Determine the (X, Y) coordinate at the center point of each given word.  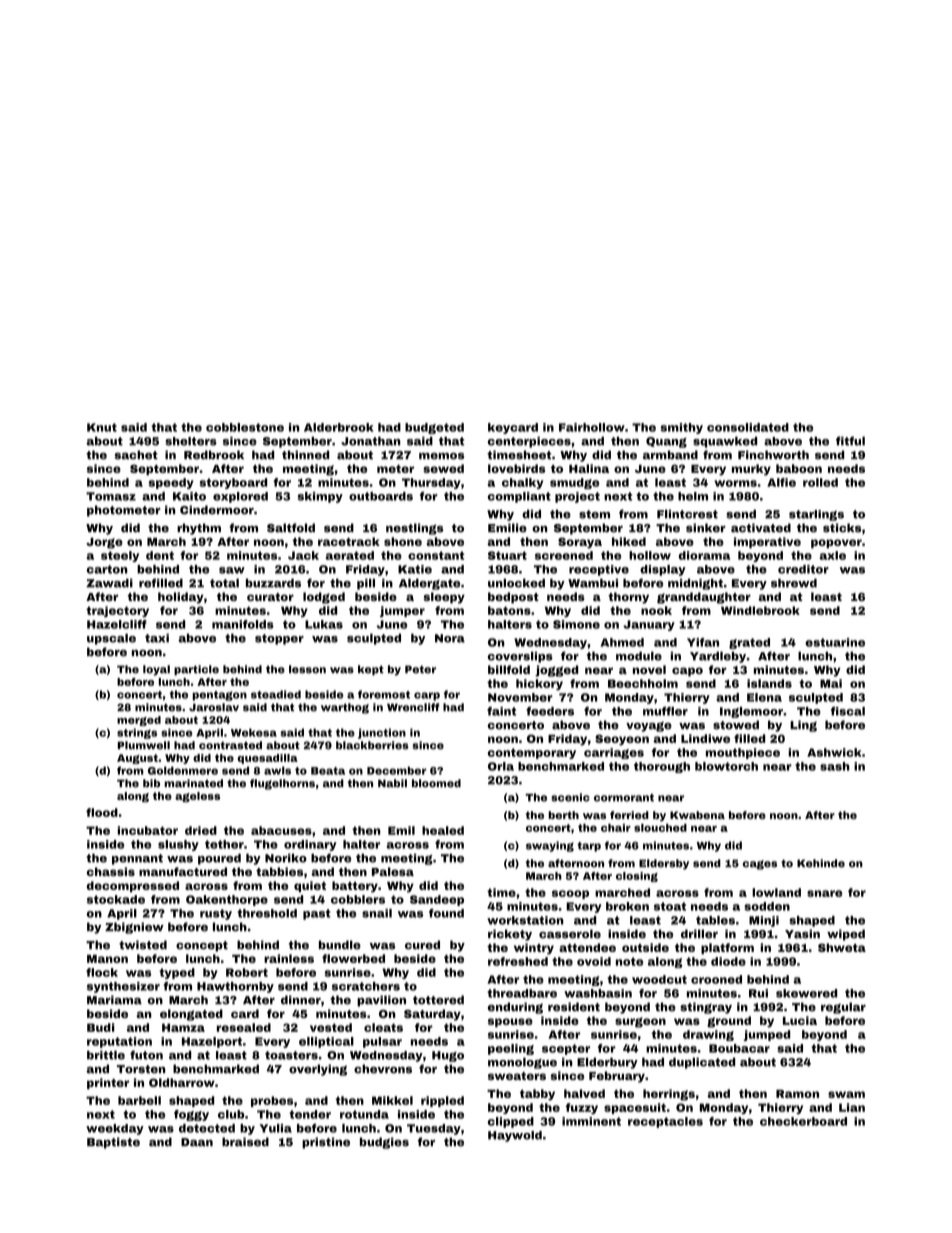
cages (759, 865)
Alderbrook (338, 427)
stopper (279, 639)
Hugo (448, 1056)
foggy (191, 1115)
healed (443, 830)
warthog (345, 708)
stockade (116, 899)
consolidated (748, 427)
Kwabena (697, 815)
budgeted (434, 428)
